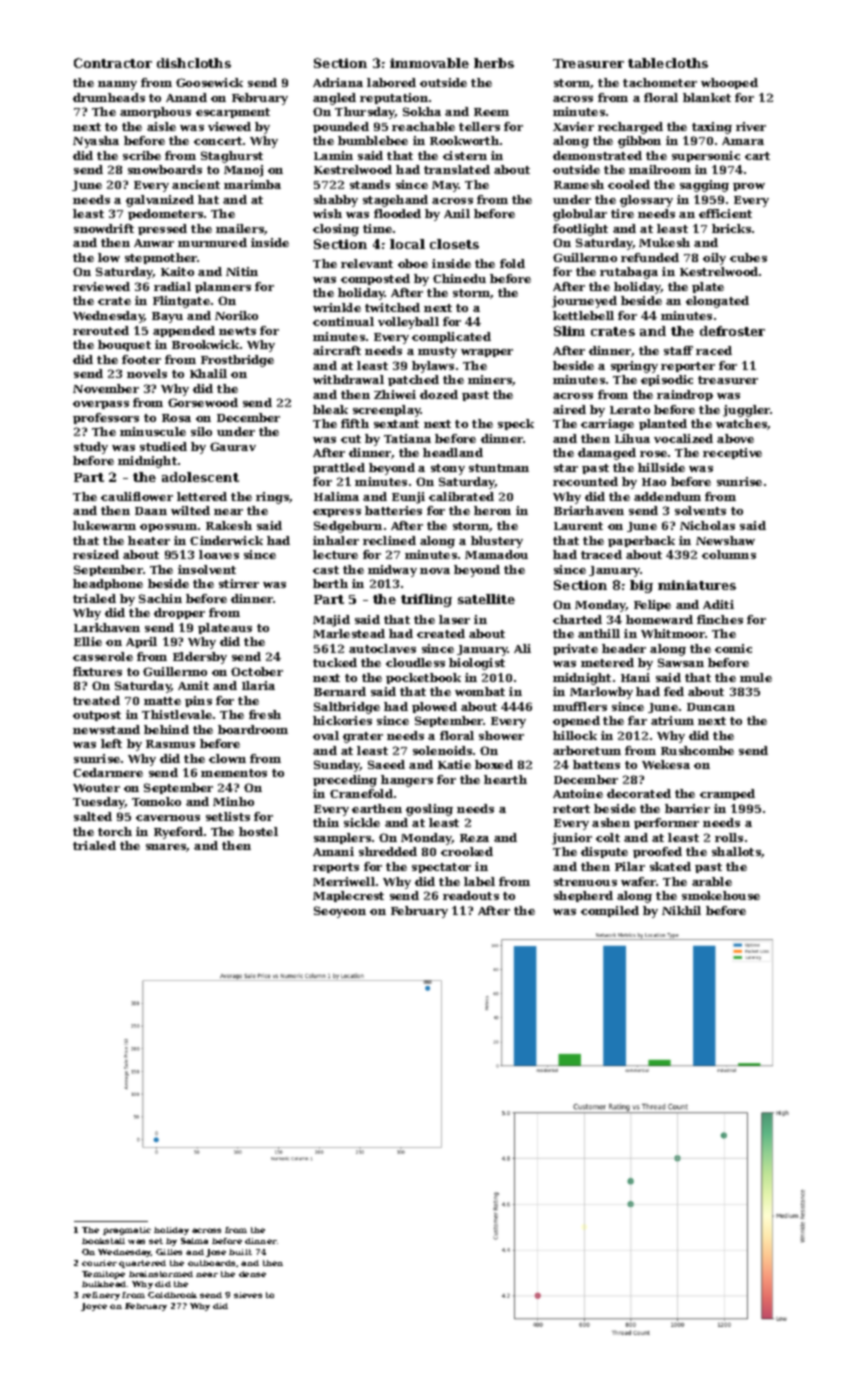 Image resolution: width=849 pixels, height=1400 pixels. I want to click on tablecloths, so click(668, 63).
